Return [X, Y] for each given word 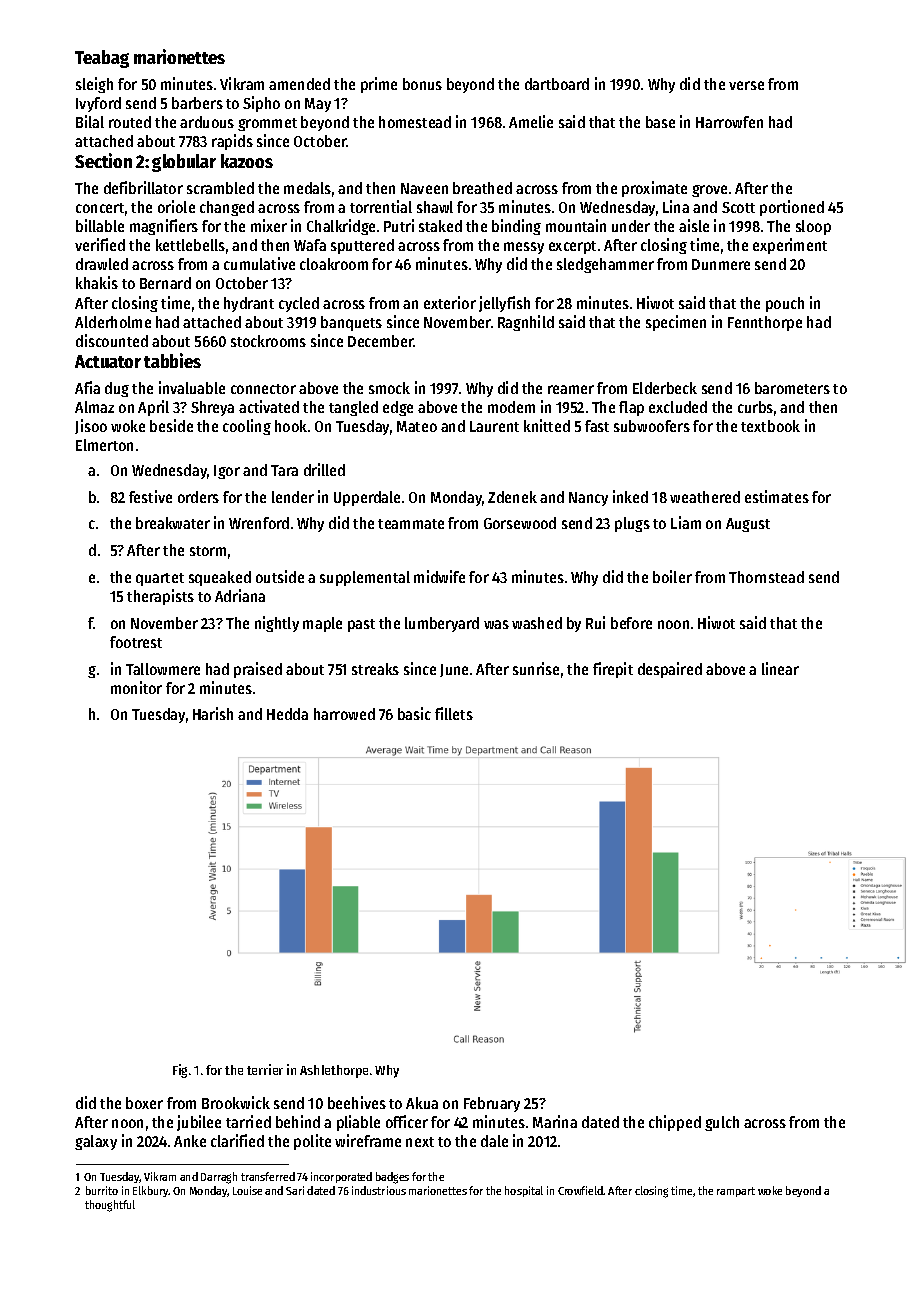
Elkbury [151, 1191]
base [660, 122]
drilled [324, 469]
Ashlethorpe [334, 1071]
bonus [422, 84]
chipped [675, 1123]
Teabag [102, 59]
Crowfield [581, 1190]
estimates [777, 496]
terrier [265, 1069]
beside [171, 425]
